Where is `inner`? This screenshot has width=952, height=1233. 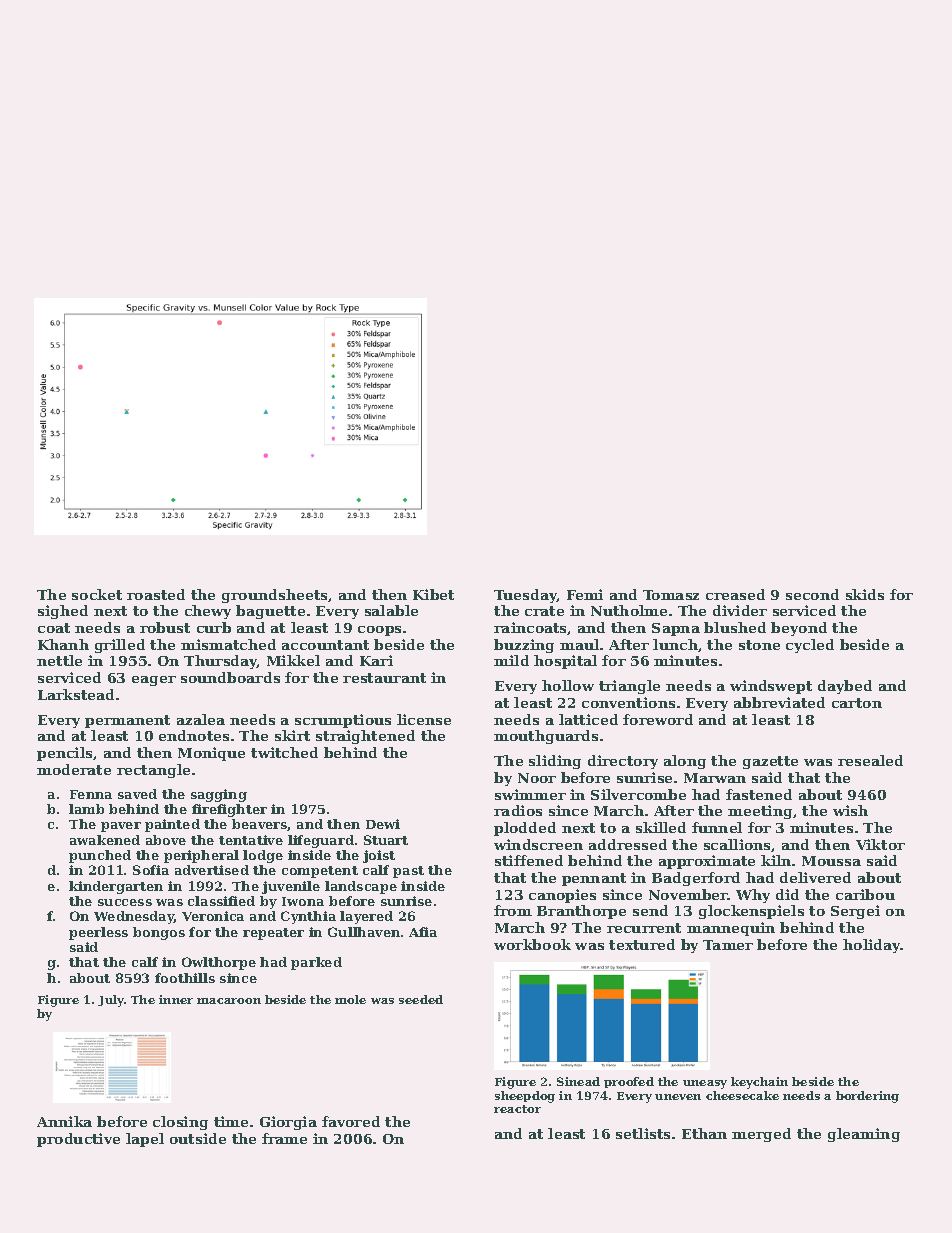 inner is located at coordinates (176, 999).
